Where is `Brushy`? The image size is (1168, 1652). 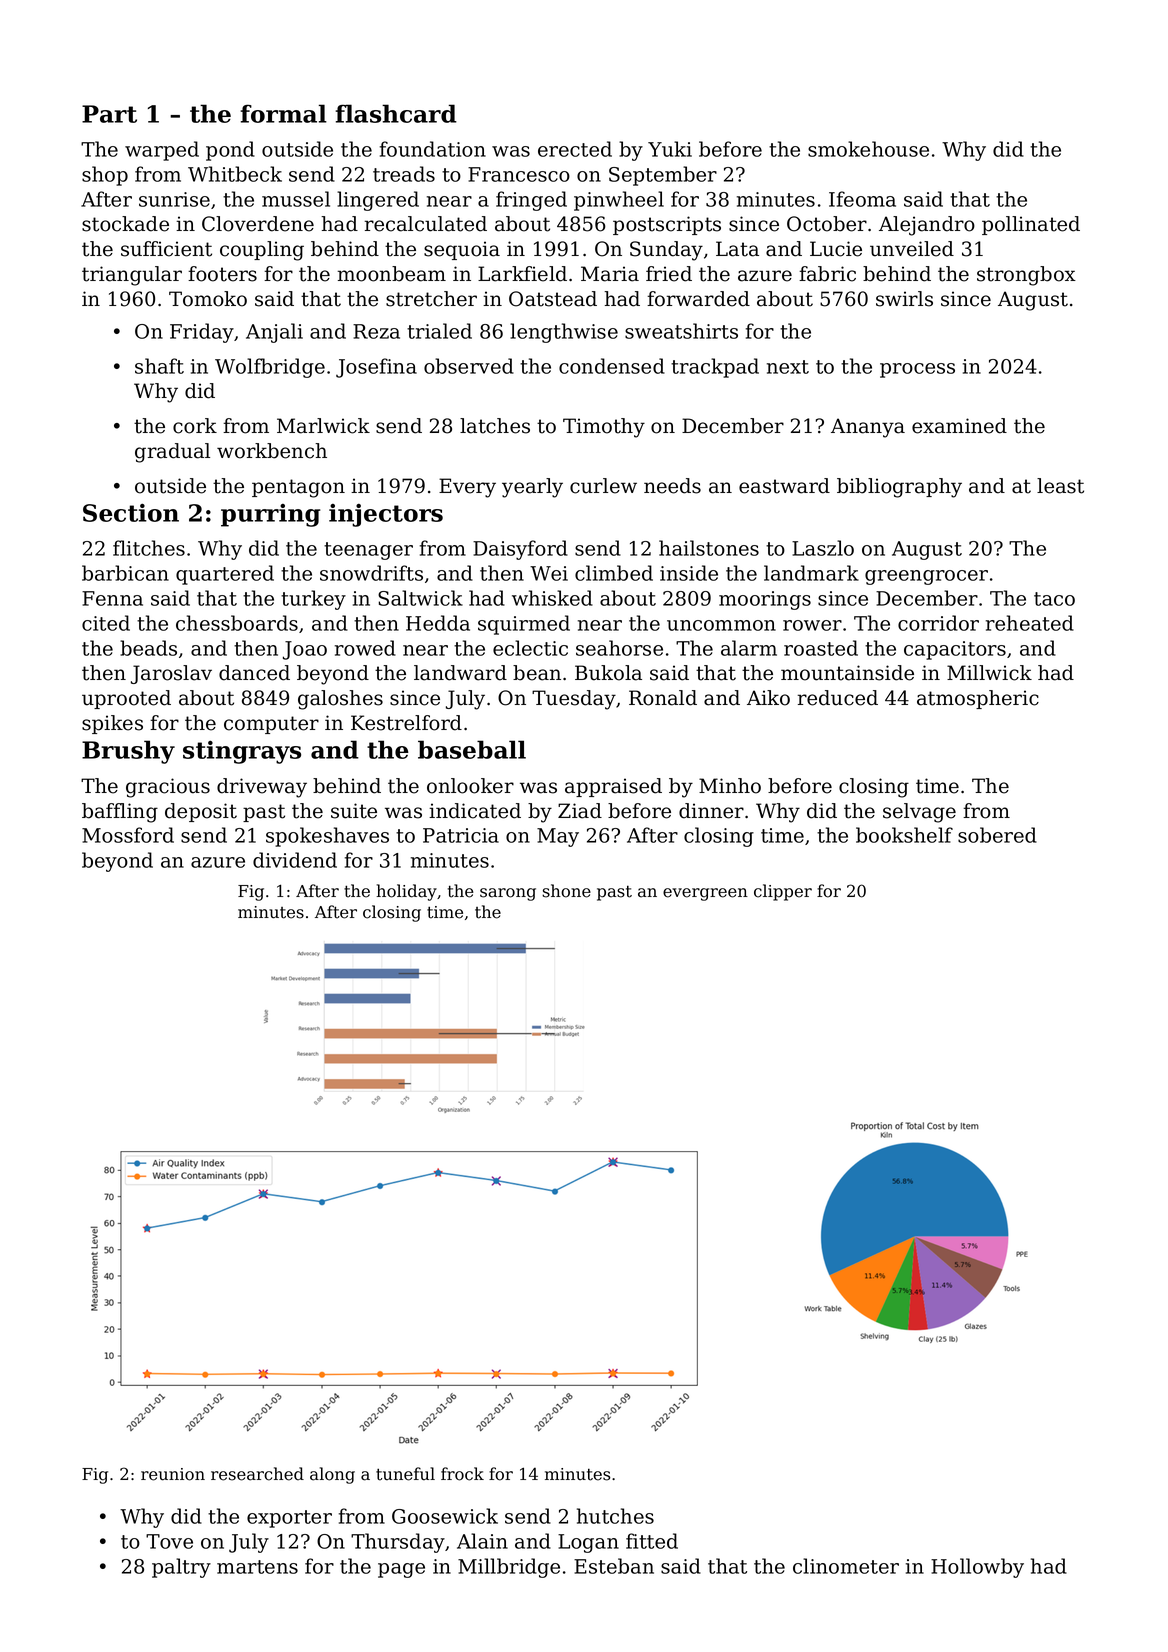
Brushy is located at coordinates (128, 752).
